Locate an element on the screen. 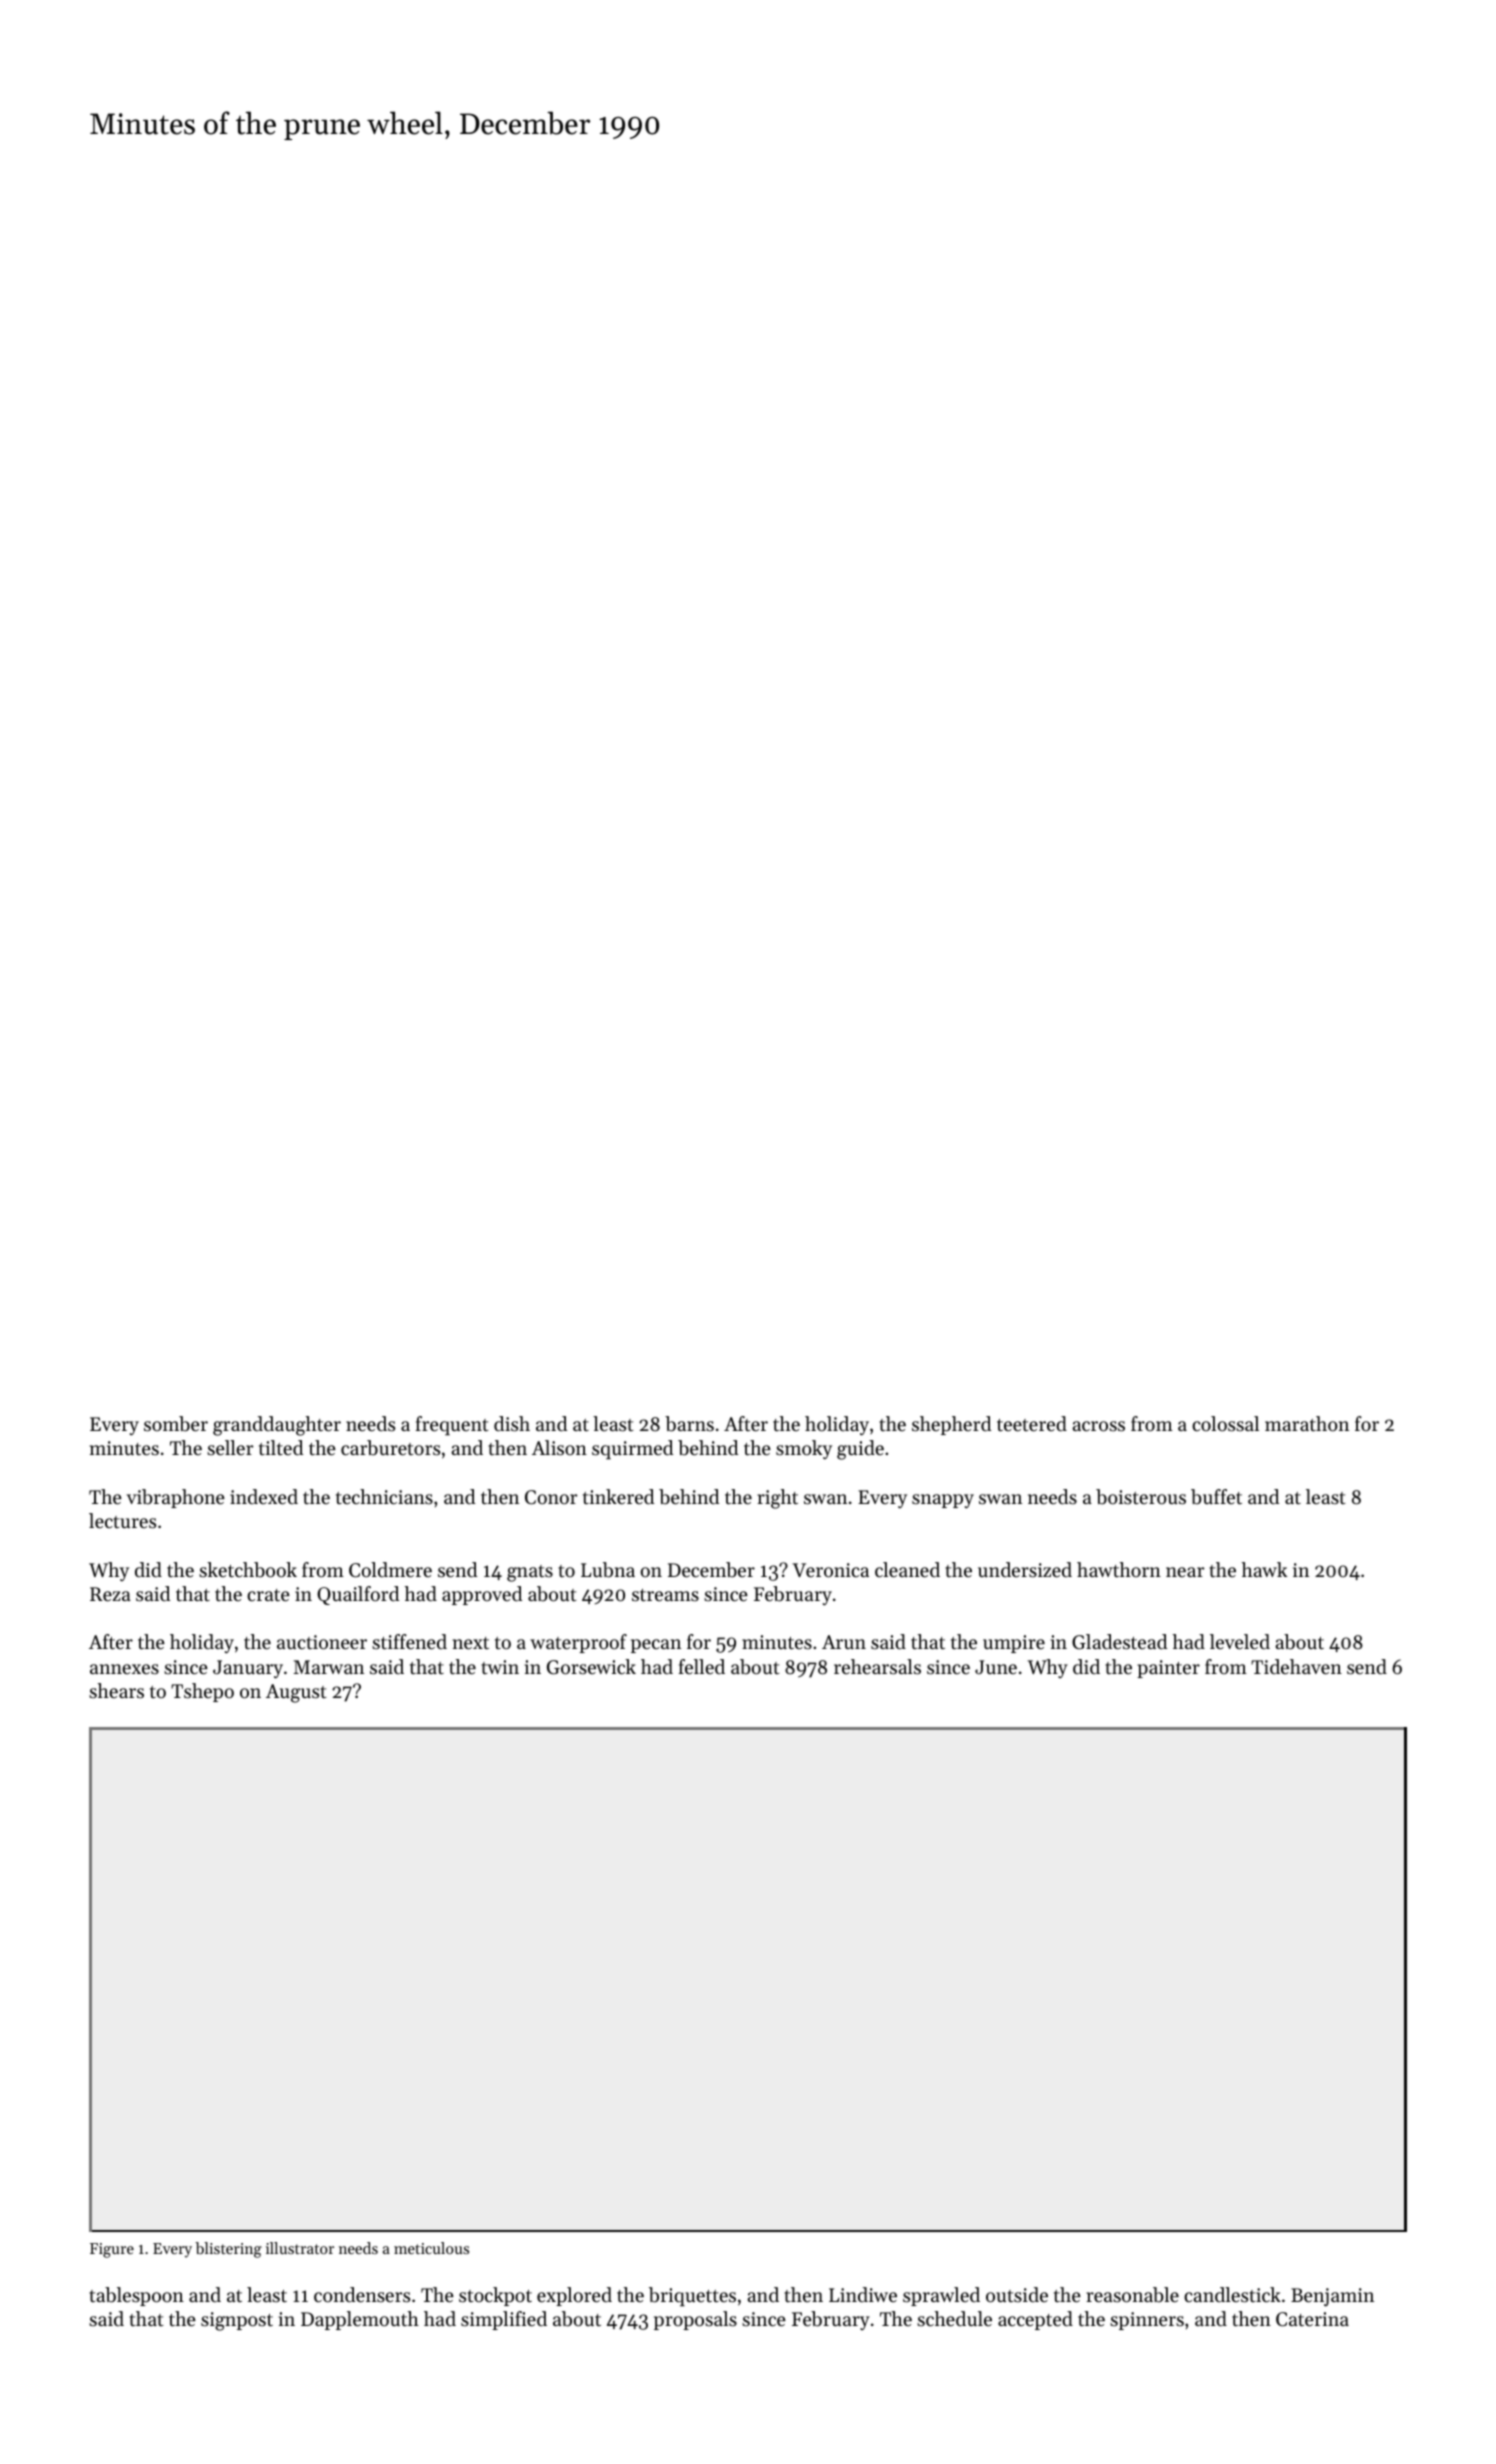  right is located at coordinates (777, 1499).
